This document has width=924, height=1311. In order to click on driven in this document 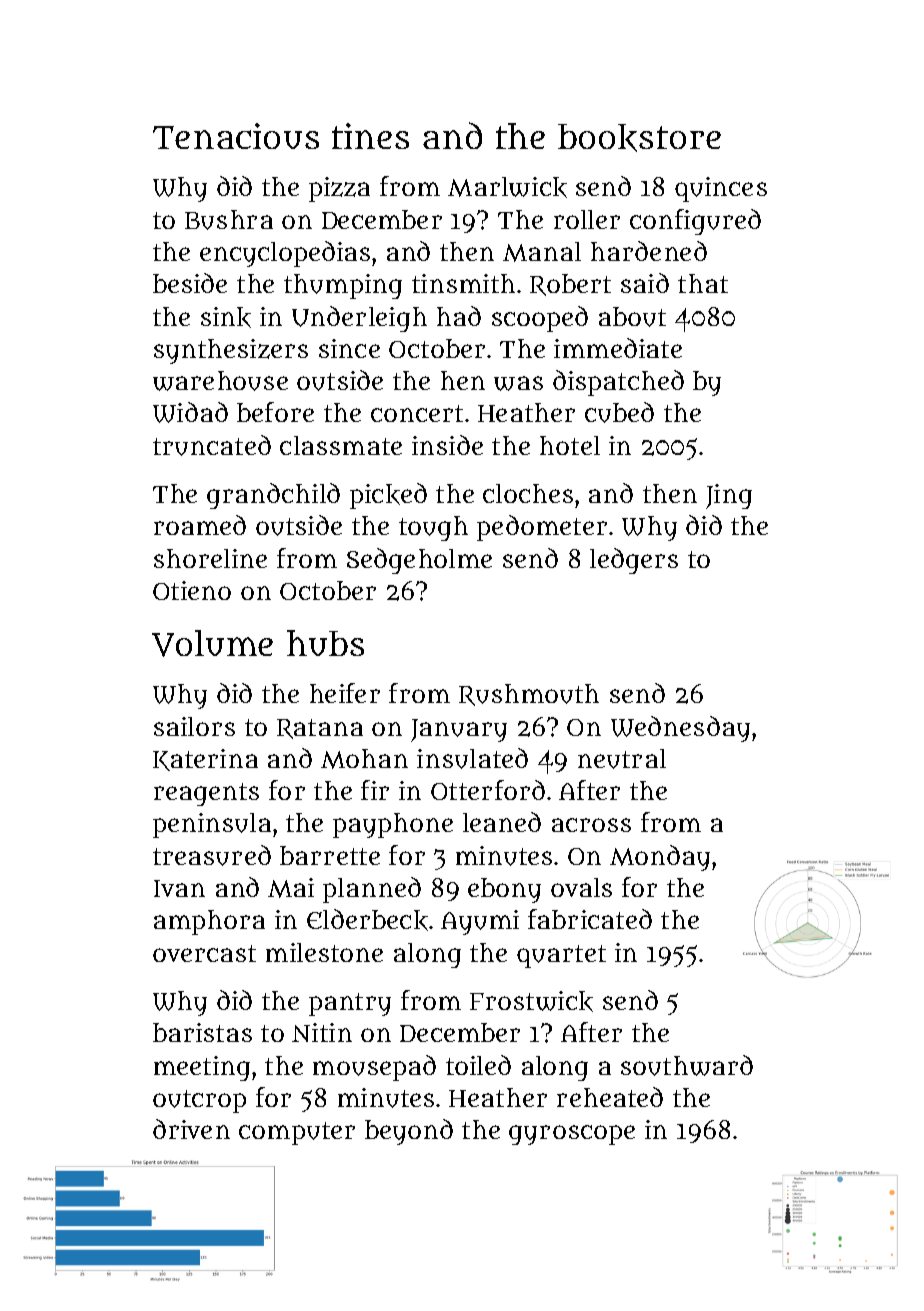, I will do `click(191, 1129)`.
